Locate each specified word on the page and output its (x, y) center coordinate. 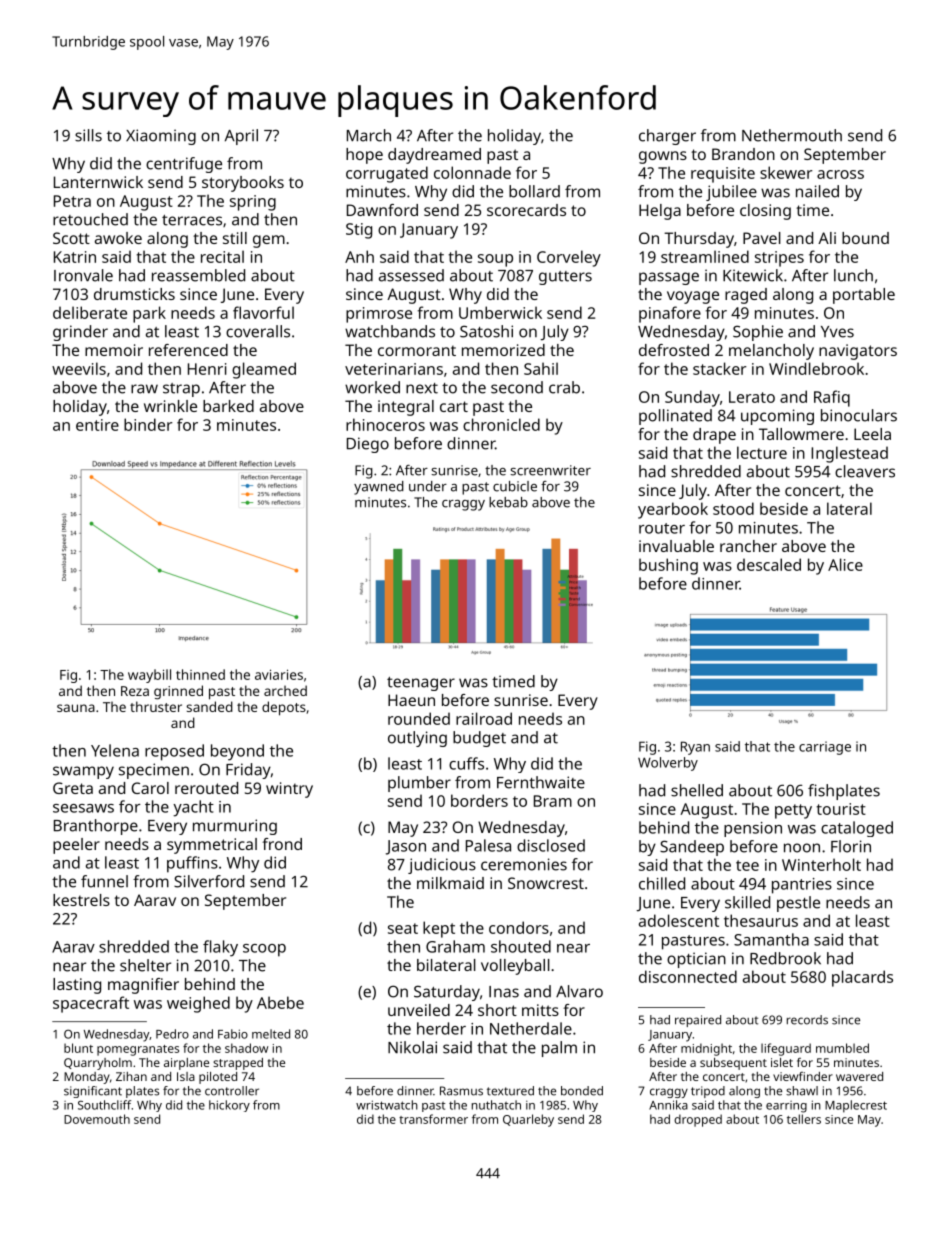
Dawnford (382, 210)
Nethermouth (792, 135)
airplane (186, 1064)
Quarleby (528, 1120)
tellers (804, 1119)
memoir (114, 350)
